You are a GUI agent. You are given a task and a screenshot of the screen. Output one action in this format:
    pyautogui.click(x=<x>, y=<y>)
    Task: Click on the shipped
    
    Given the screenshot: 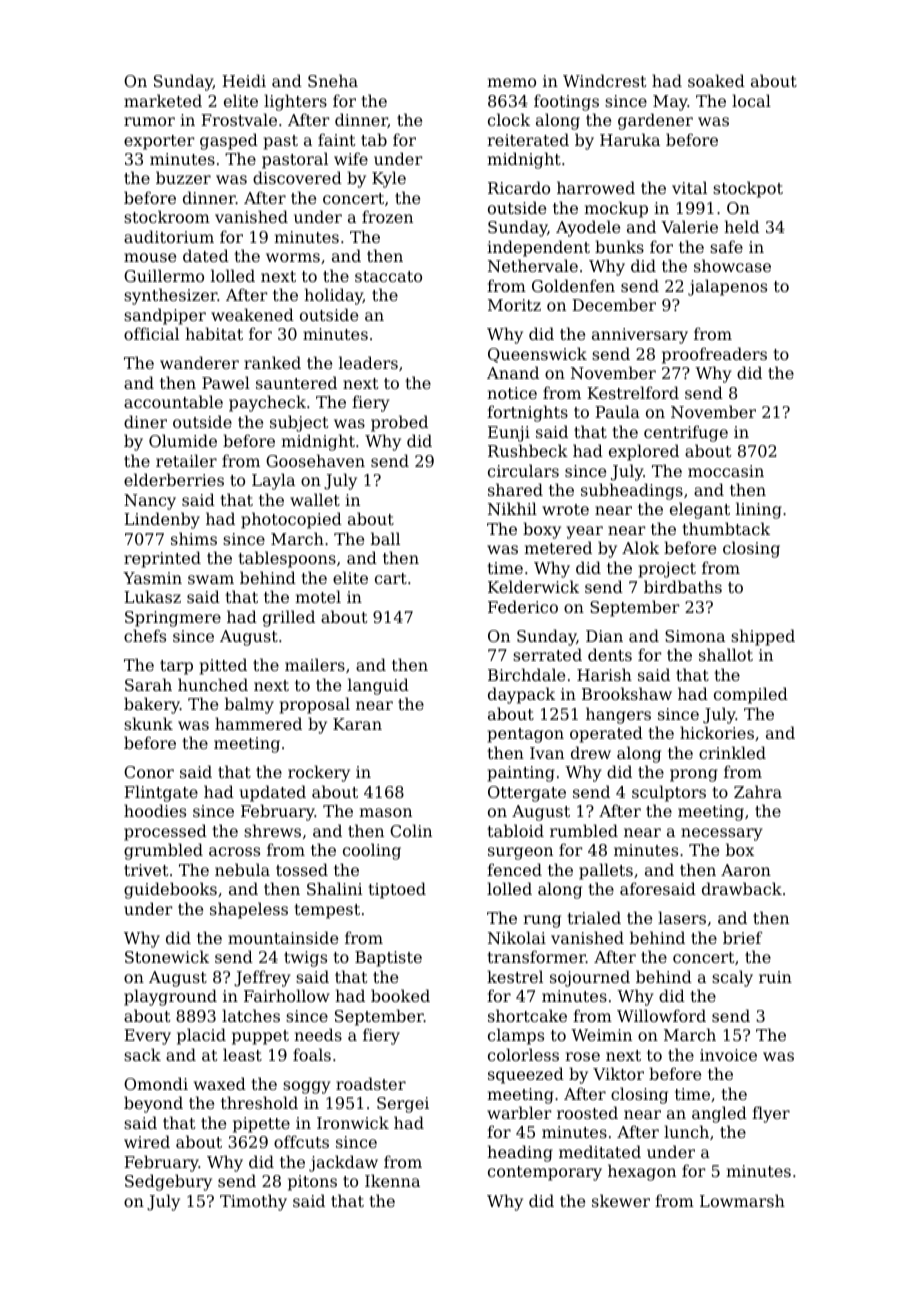 What is the action you would take?
    pyautogui.click(x=763, y=637)
